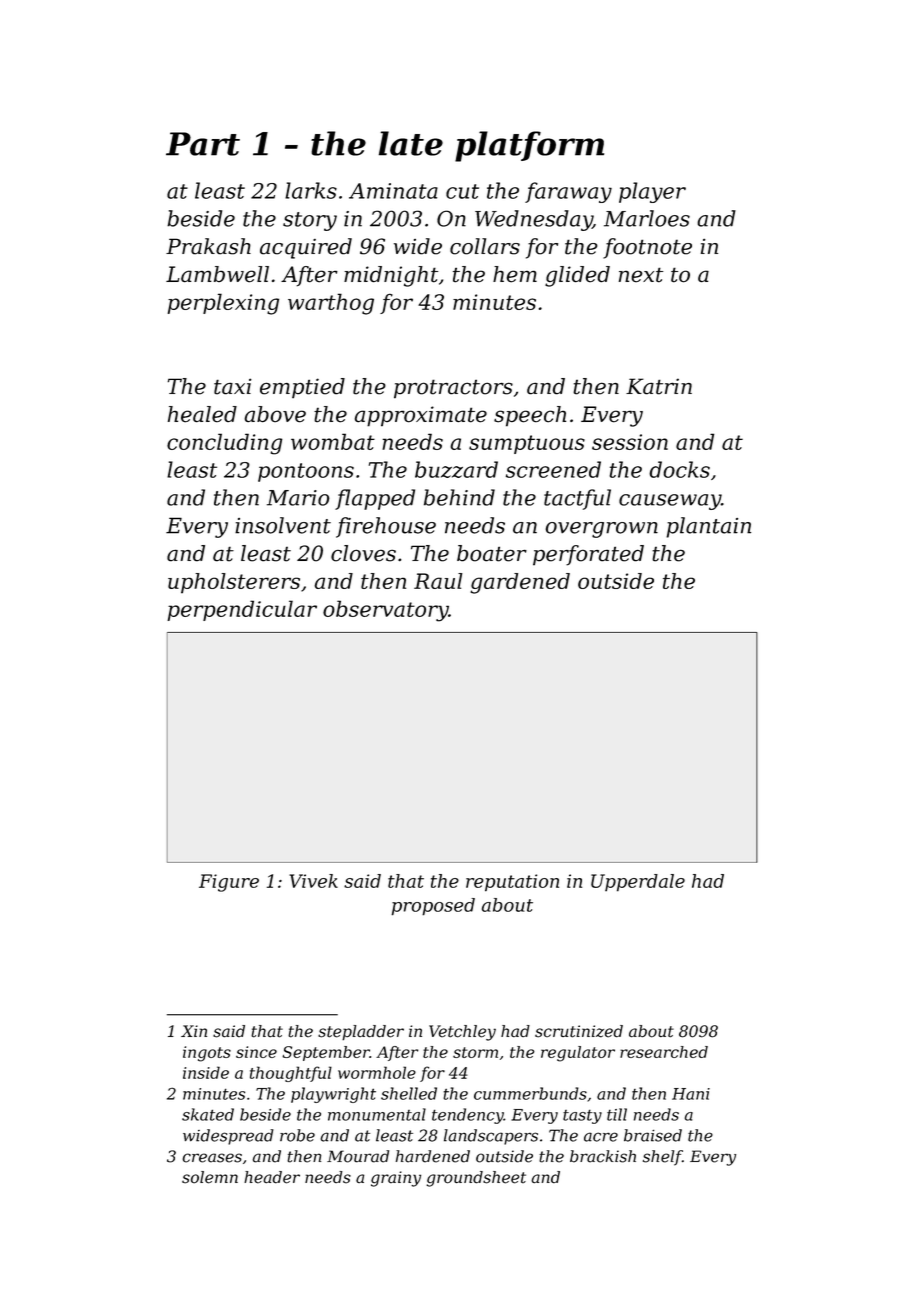 This image has height=1311, width=924. Describe the element at coordinates (203, 144) in the image. I see `Part` at that location.
